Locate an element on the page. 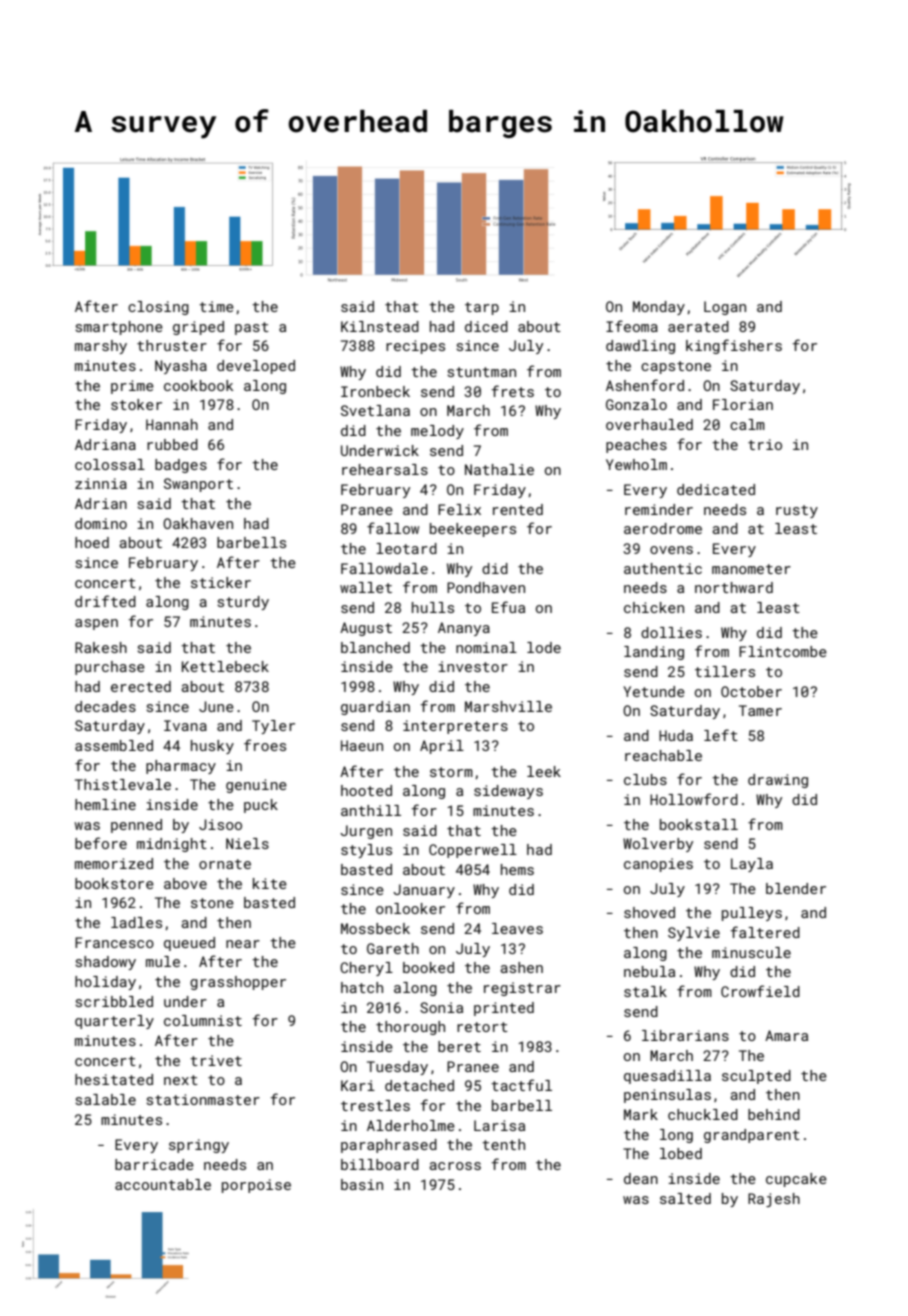  Logan is located at coordinates (725, 308).
